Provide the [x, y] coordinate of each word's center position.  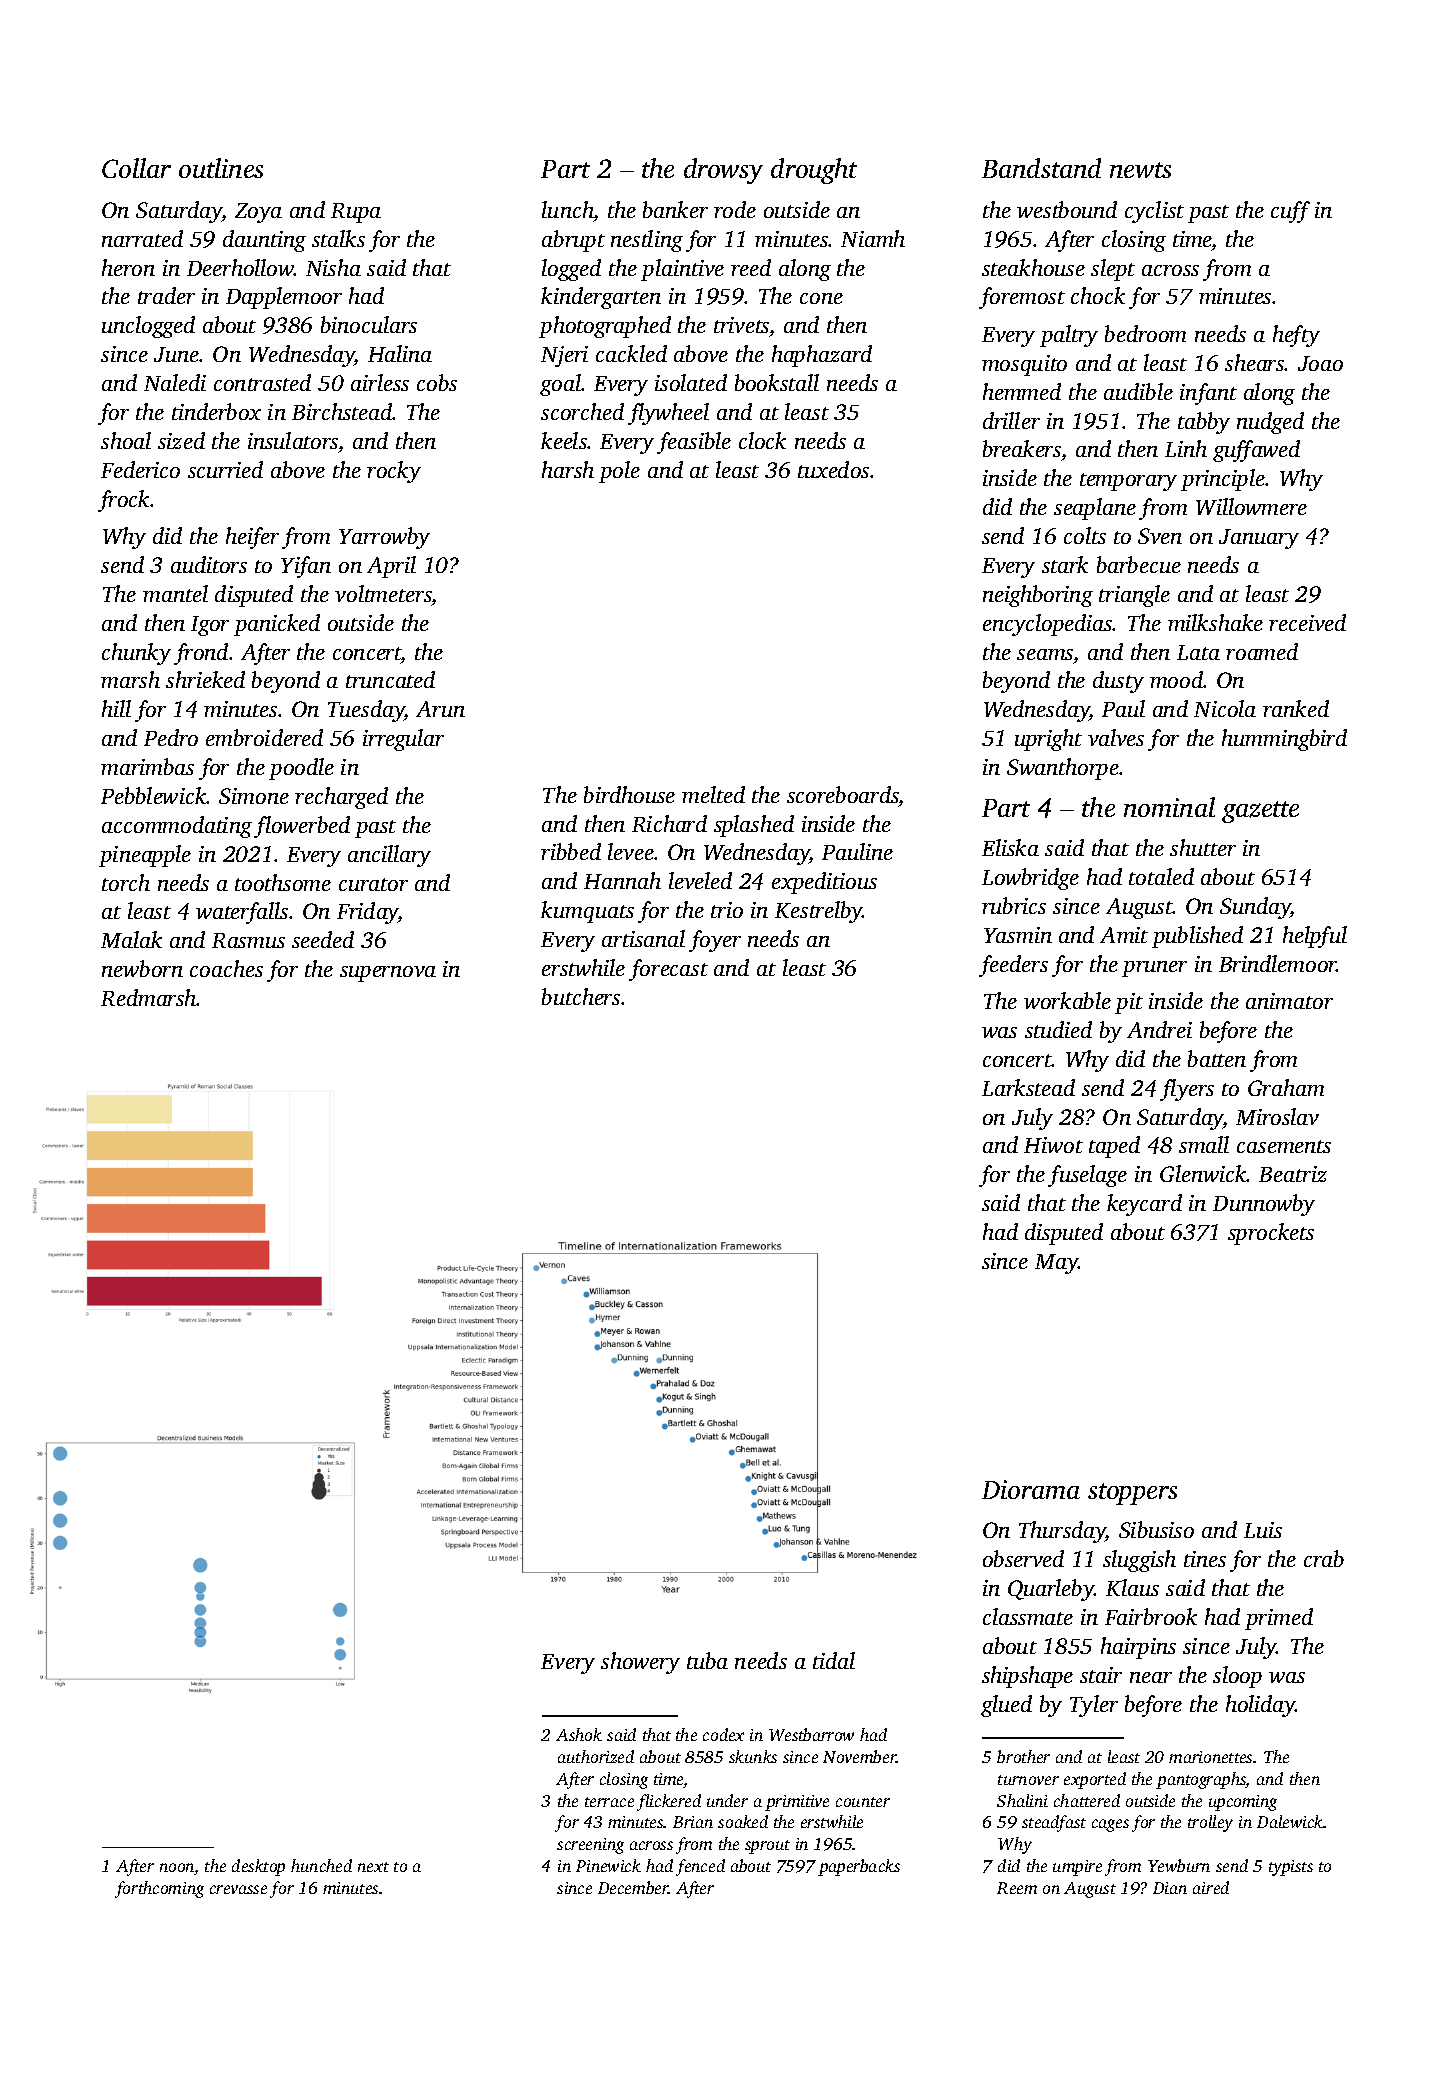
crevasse [238, 1889]
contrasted [262, 382]
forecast [668, 970]
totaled [1161, 876]
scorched [582, 411]
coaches [226, 968]
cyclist [1154, 212]
